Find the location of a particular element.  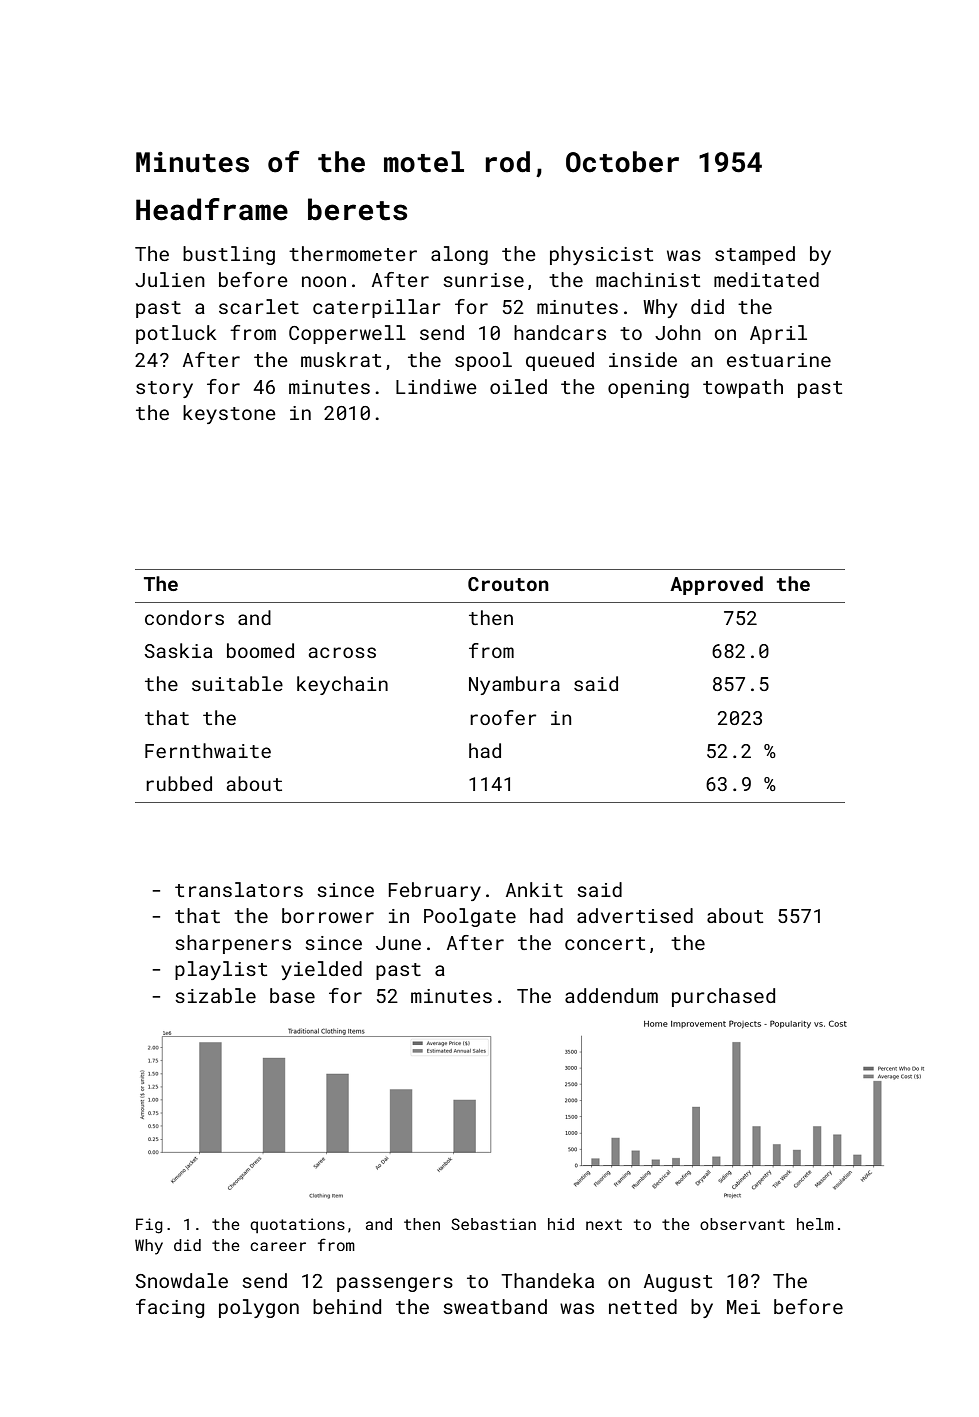

sizable is located at coordinates (215, 995).
